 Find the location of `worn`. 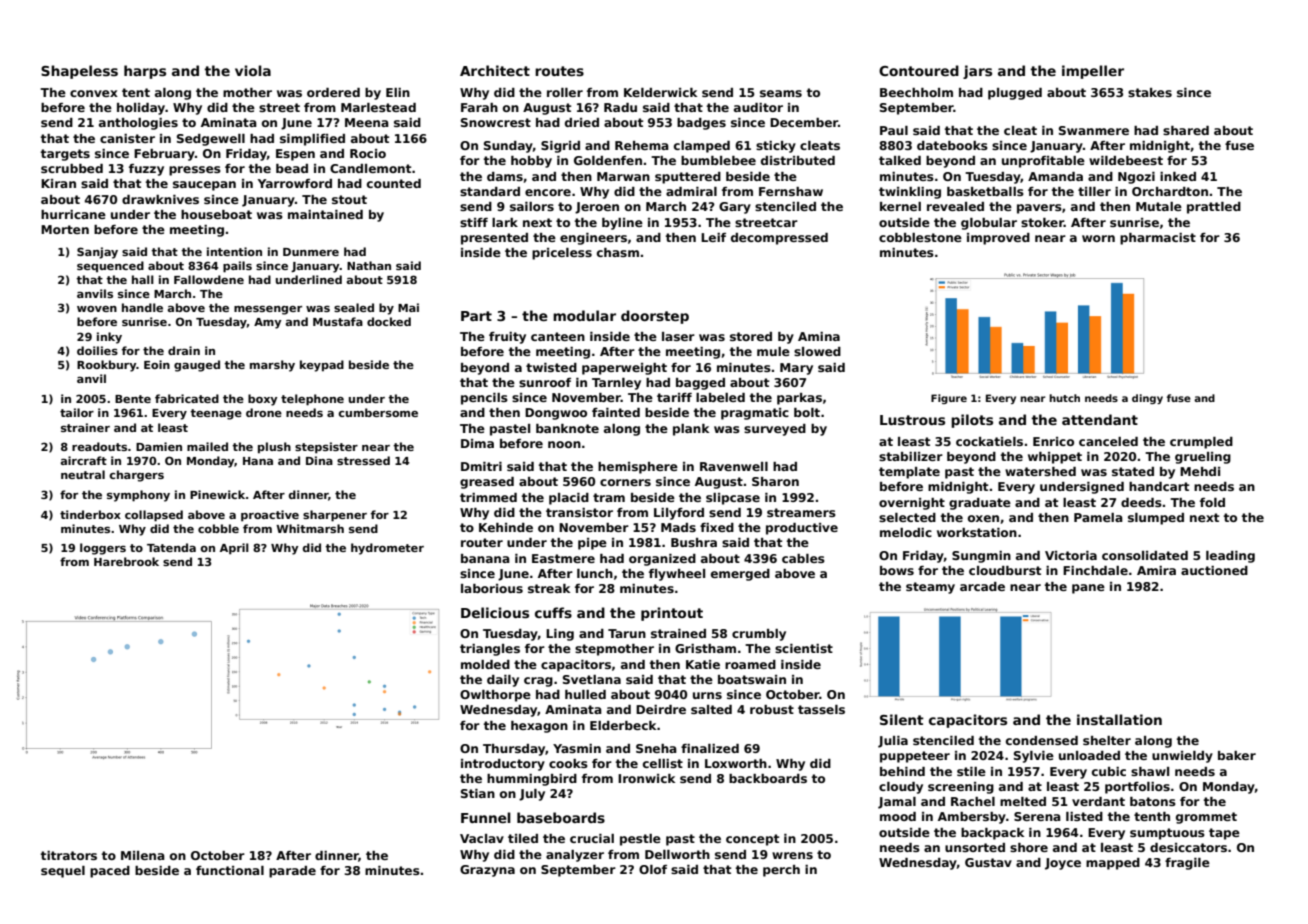

worn is located at coordinates (1098, 238).
